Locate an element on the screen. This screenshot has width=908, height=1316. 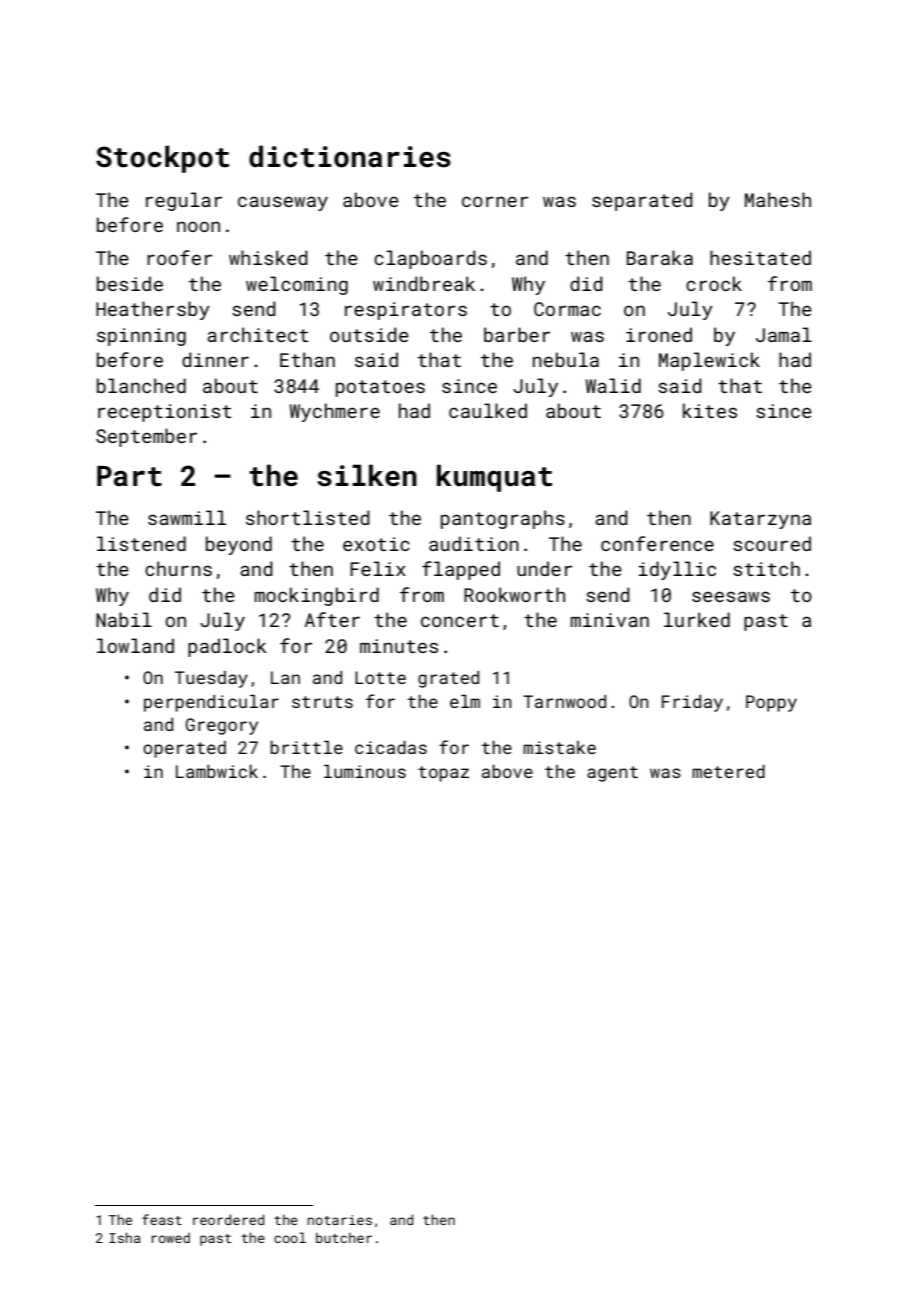
metered is located at coordinates (728, 771).
